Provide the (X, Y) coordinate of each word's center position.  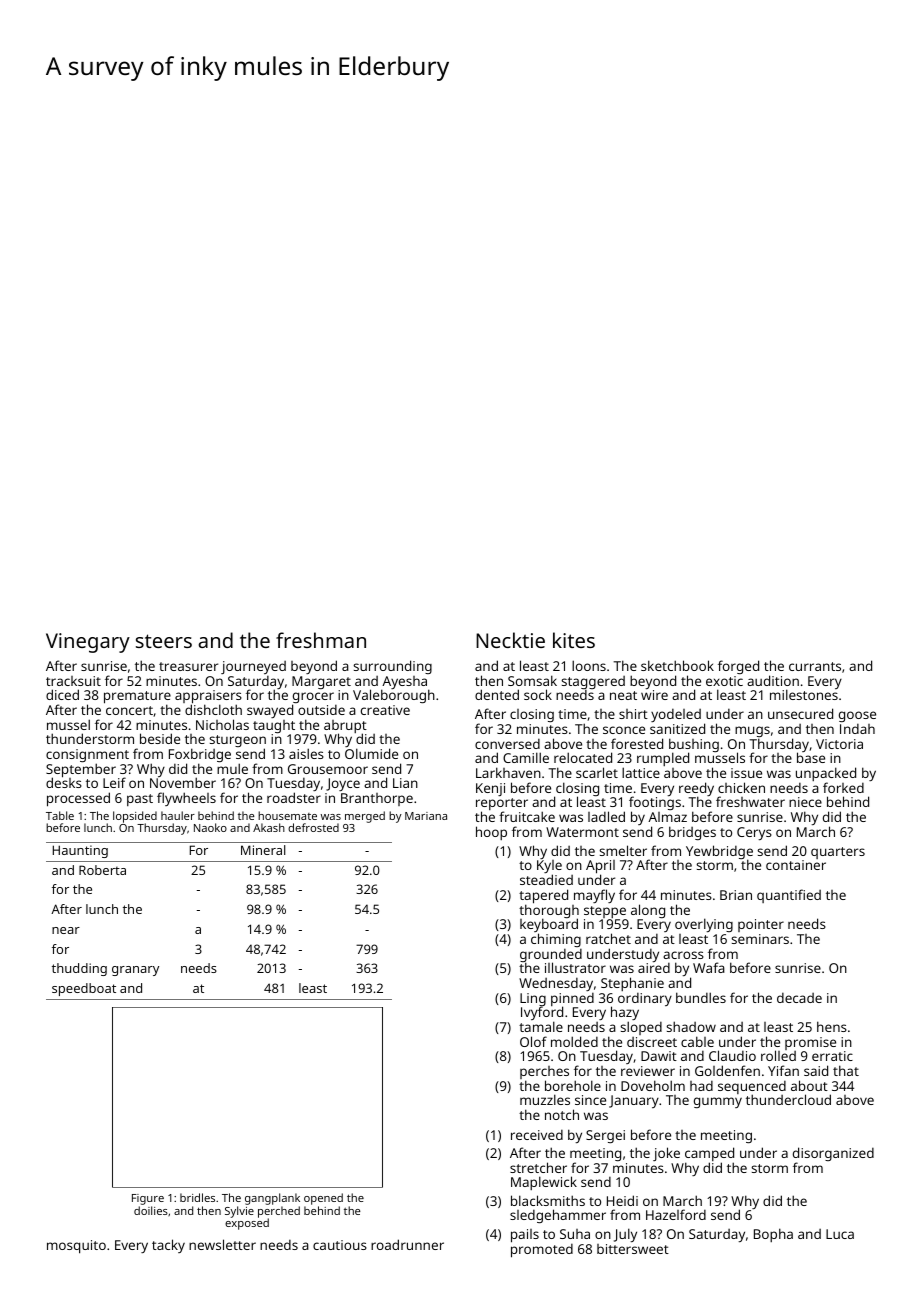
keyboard (549, 926)
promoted (542, 1251)
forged (738, 667)
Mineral (263, 850)
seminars (760, 939)
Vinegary (88, 643)
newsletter (222, 1244)
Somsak (532, 680)
